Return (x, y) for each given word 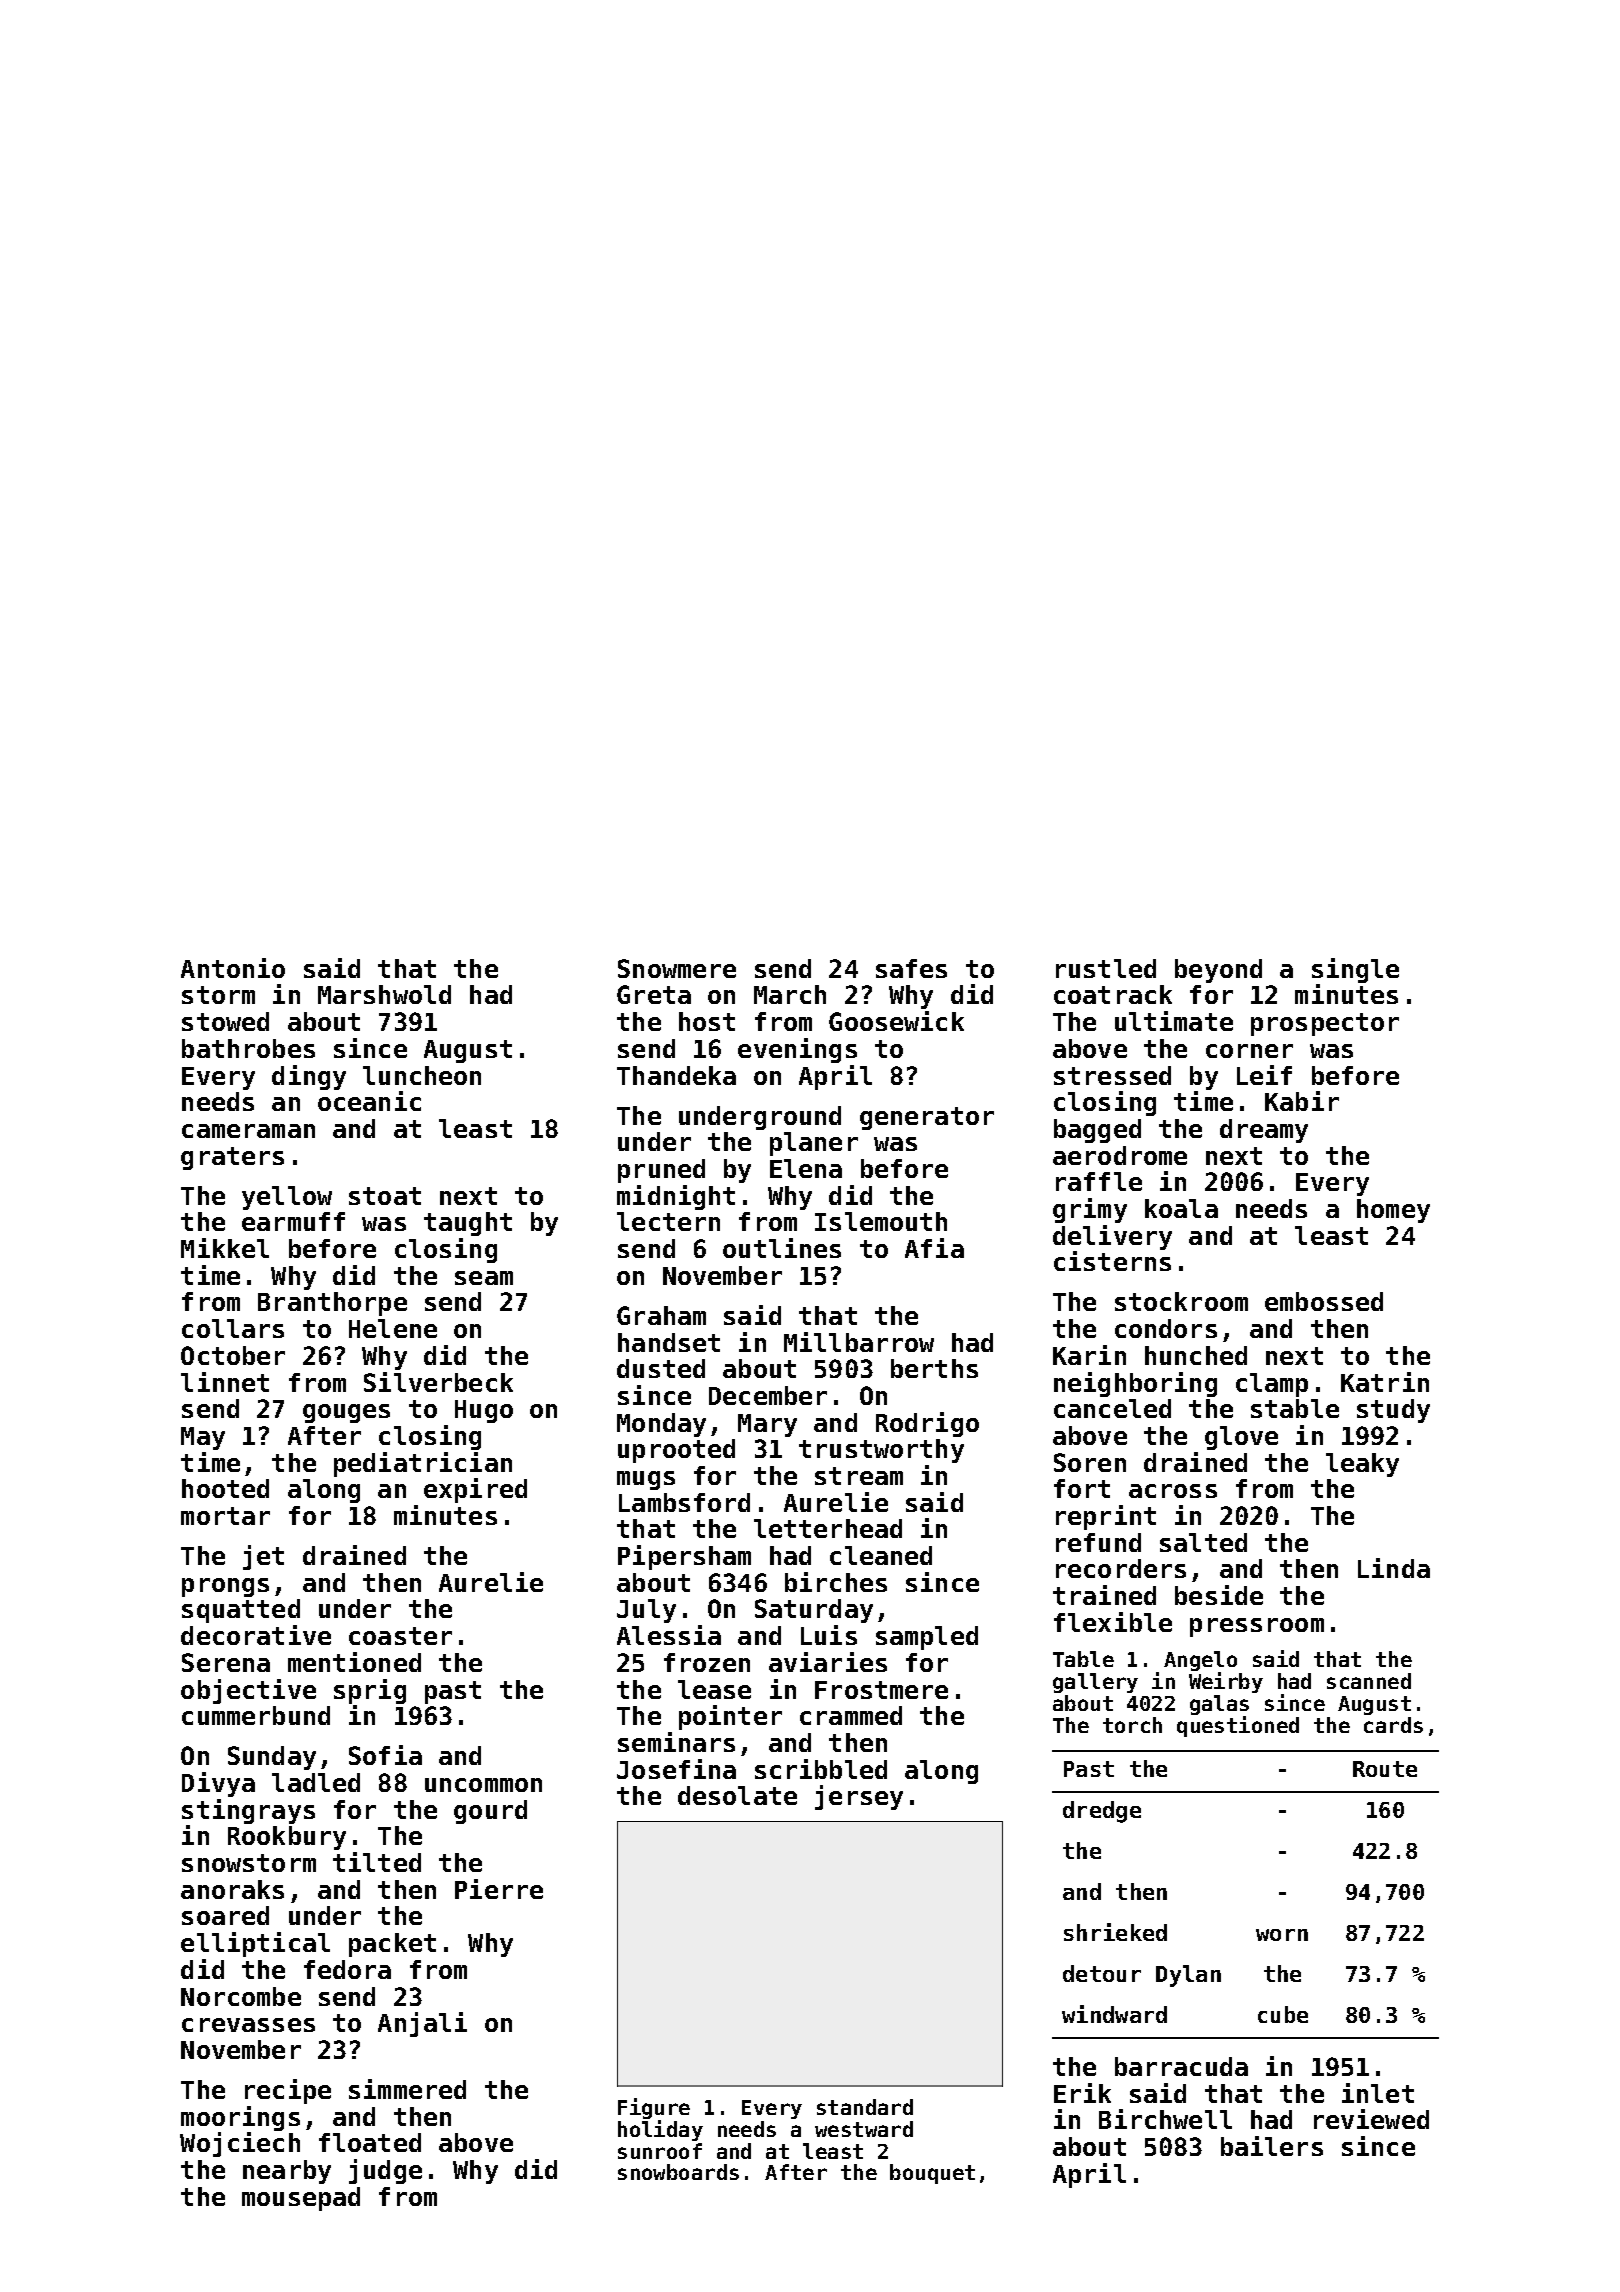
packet (392, 1945)
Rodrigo (927, 1424)
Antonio (233, 968)
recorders (1121, 1568)
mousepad (301, 2199)
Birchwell (1165, 2119)
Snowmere (677, 968)
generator (927, 1118)
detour (1102, 1973)
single (1355, 970)
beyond (1218, 971)
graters (232, 1158)
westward (864, 2129)
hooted (225, 1488)
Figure (654, 2108)
